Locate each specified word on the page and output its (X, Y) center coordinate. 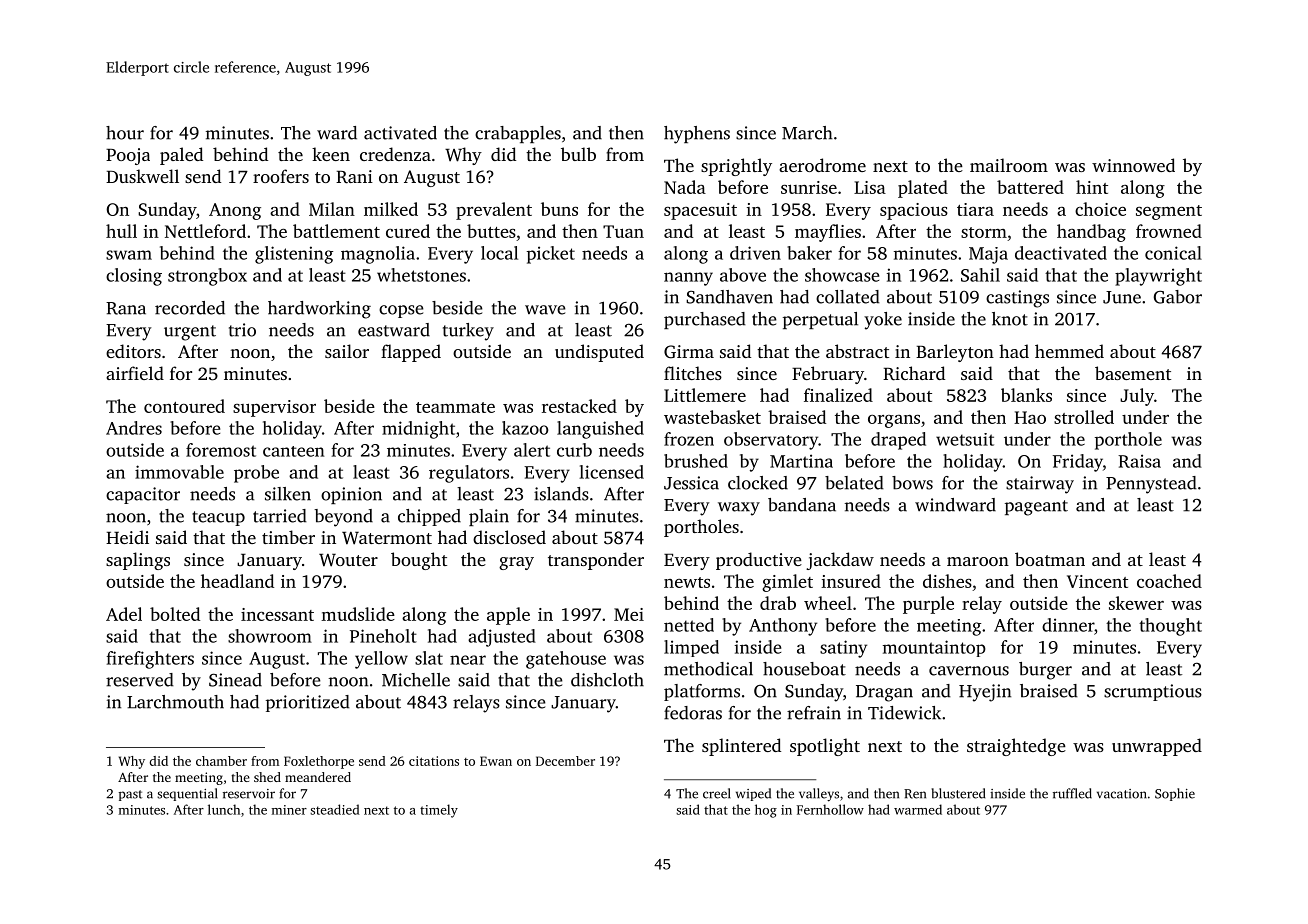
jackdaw (840, 561)
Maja (988, 255)
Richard (914, 373)
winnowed (1133, 165)
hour (125, 133)
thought (1170, 627)
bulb (578, 154)
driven (755, 253)
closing (134, 277)
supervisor (274, 408)
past (130, 795)
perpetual (820, 320)
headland (237, 581)
